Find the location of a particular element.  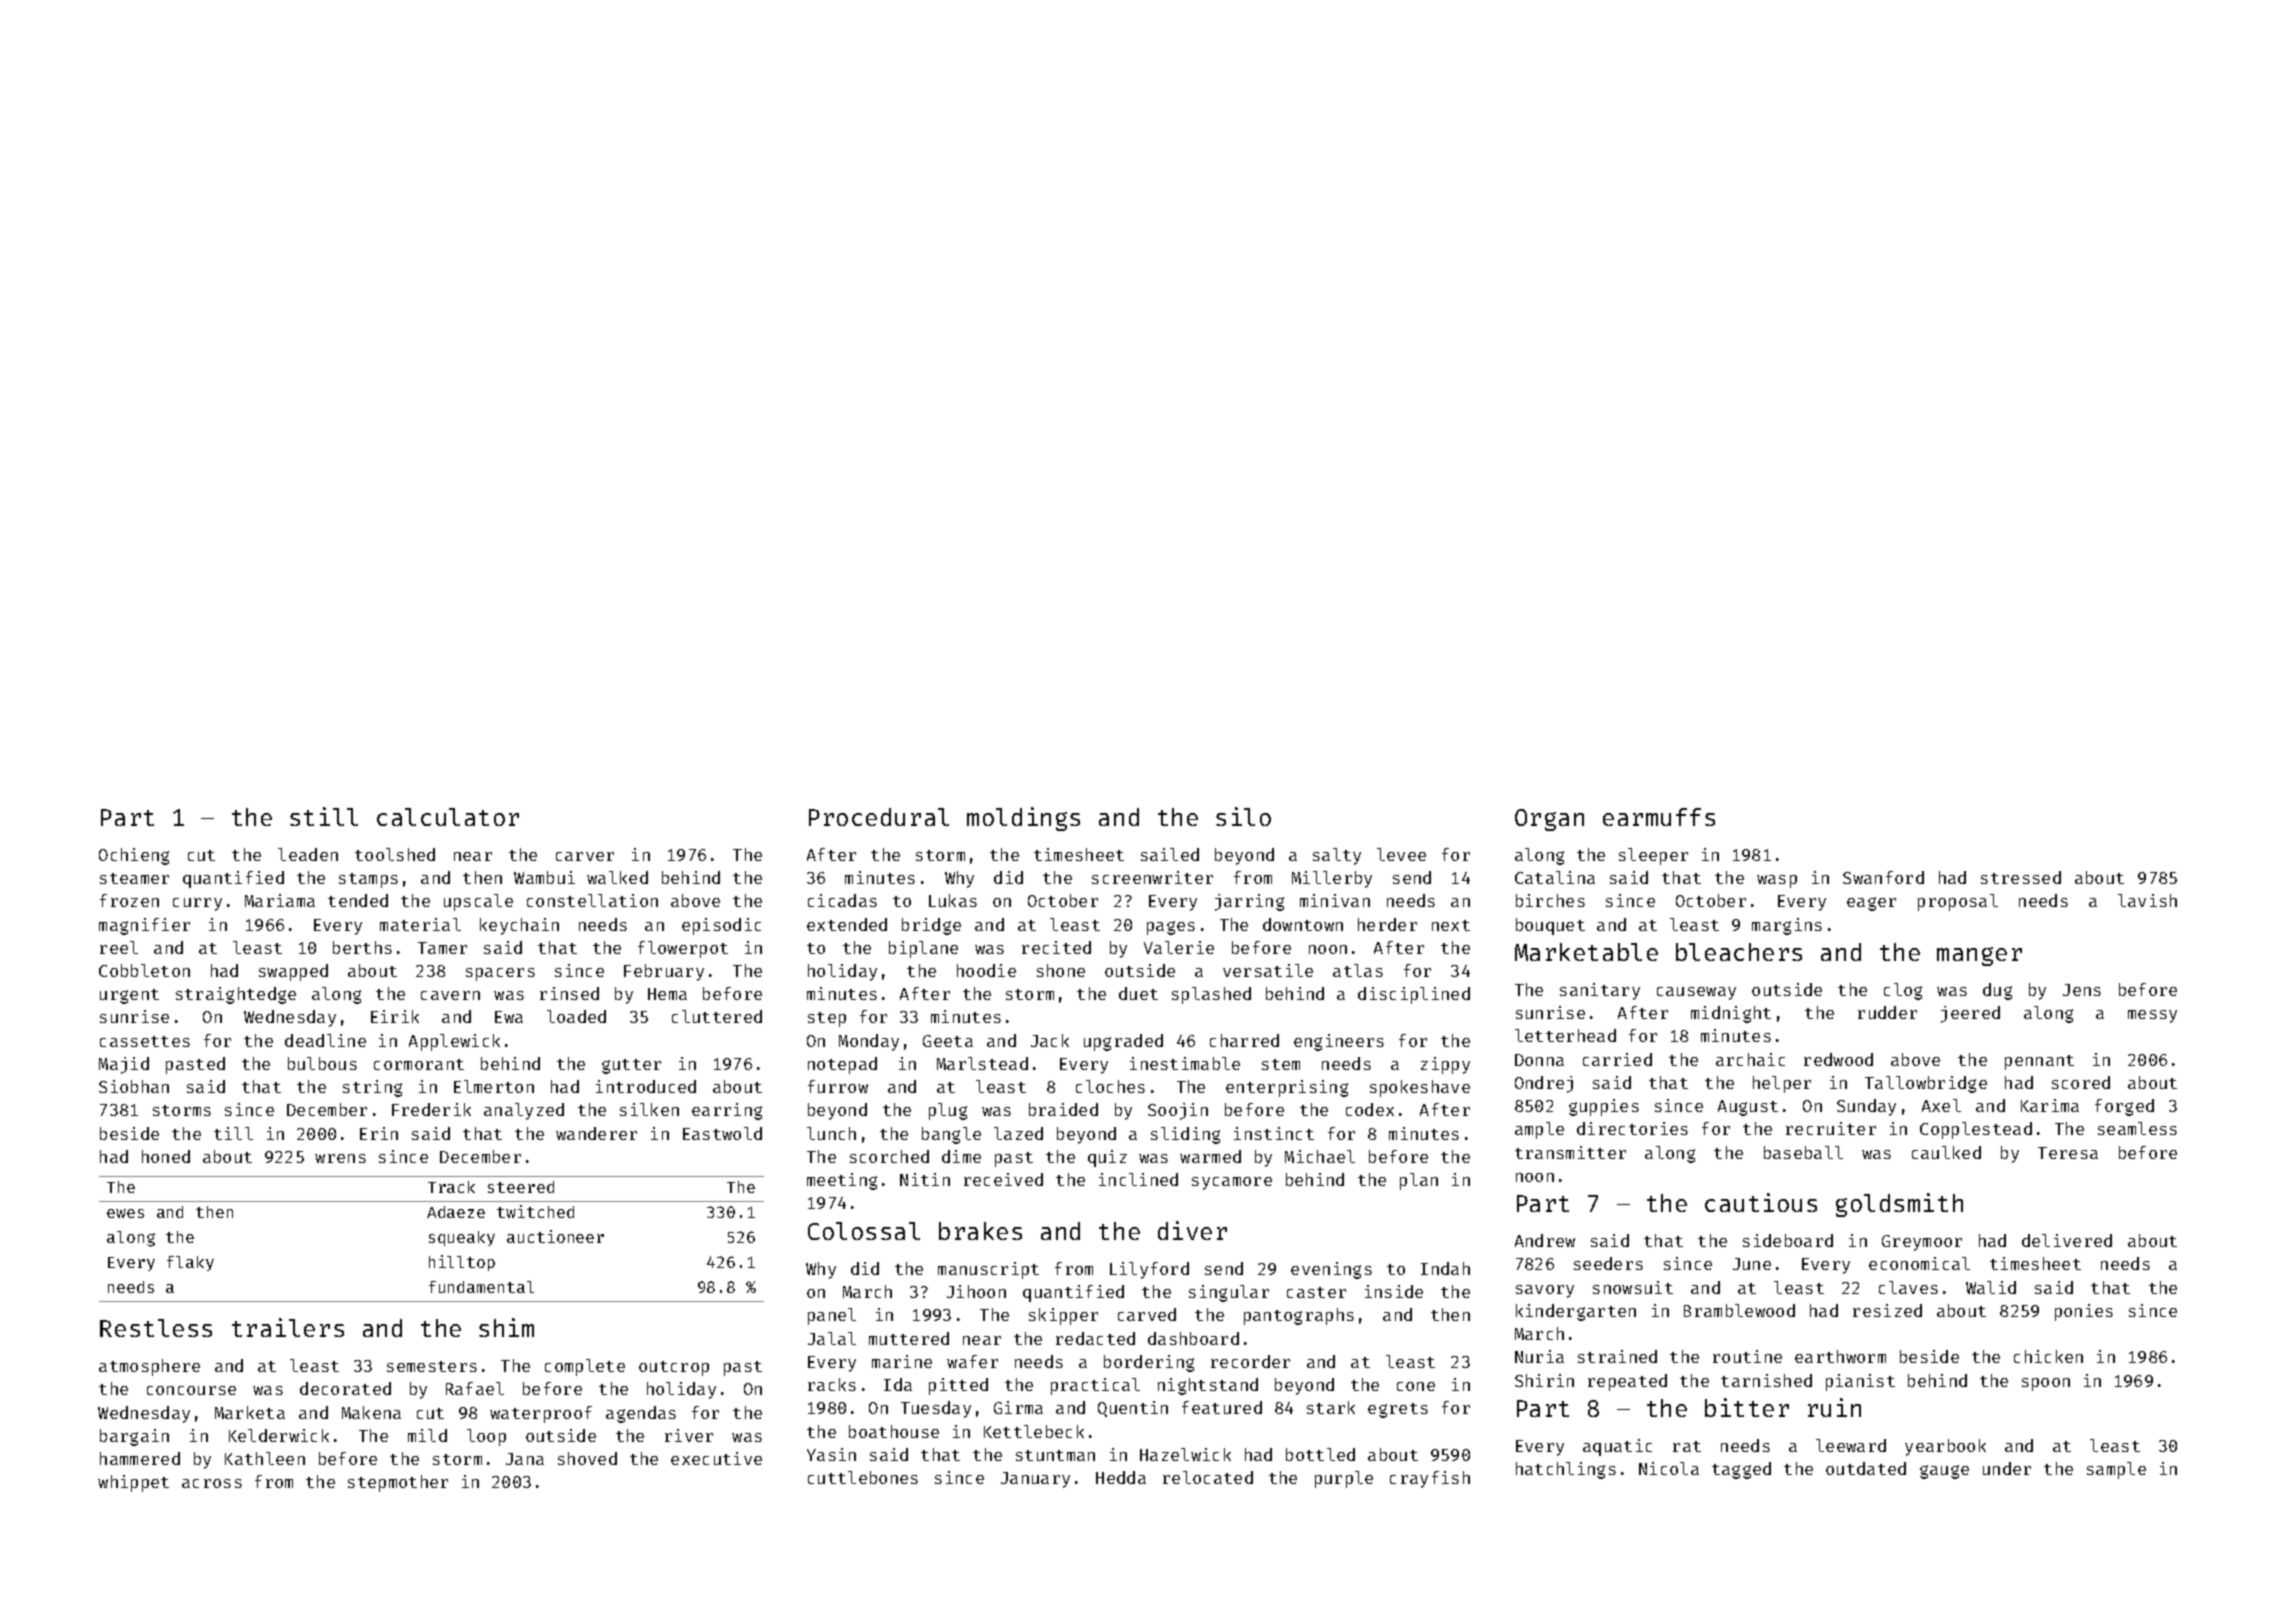

crayfish is located at coordinates (1430, 1479).
